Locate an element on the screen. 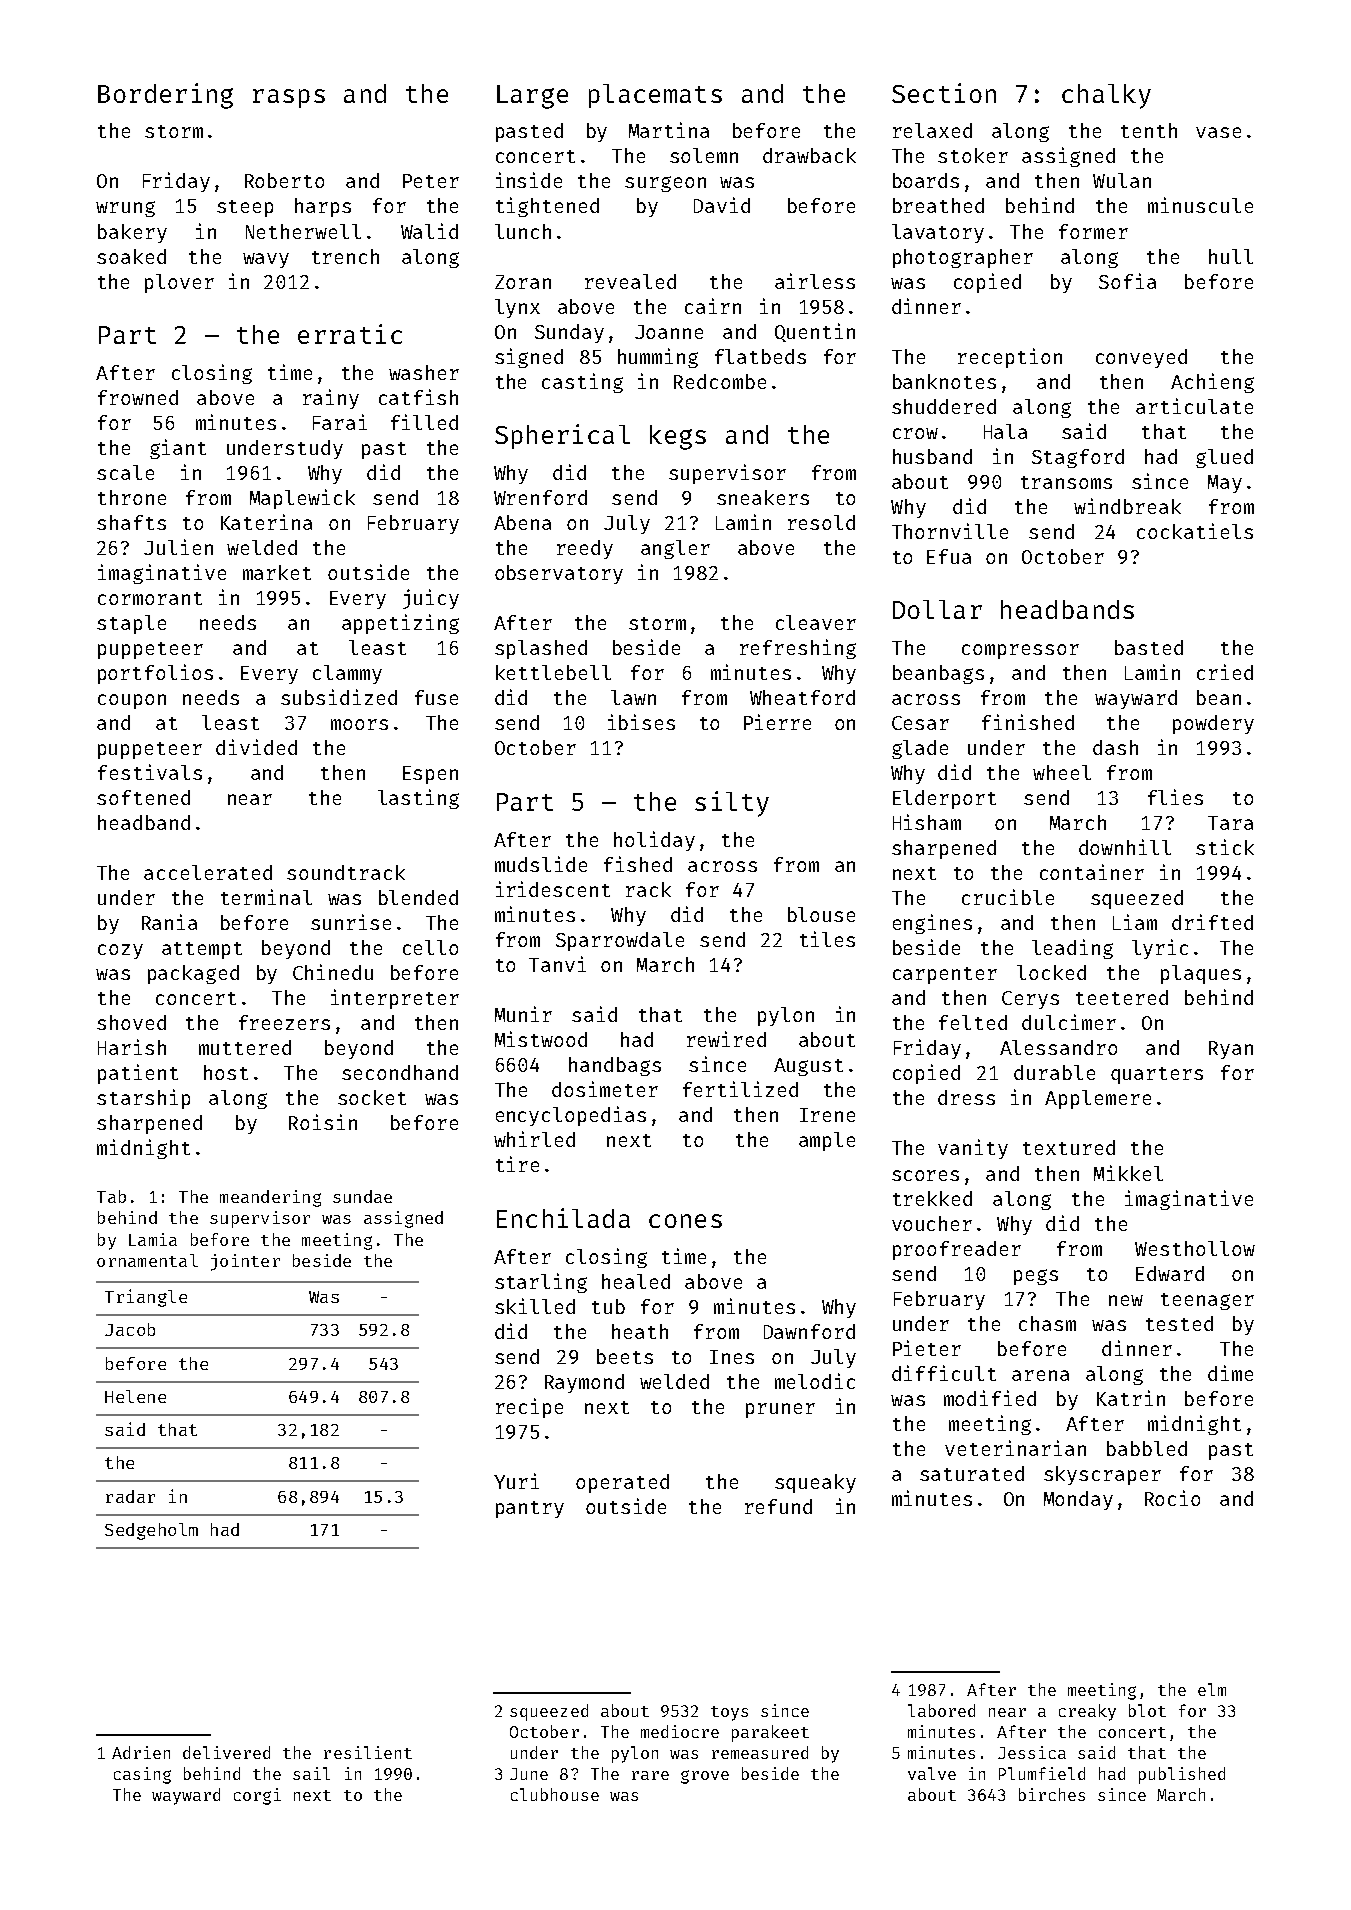 This screenshot has height=1910, width=1351. Jacob is located at coordinates (130, 1329).
